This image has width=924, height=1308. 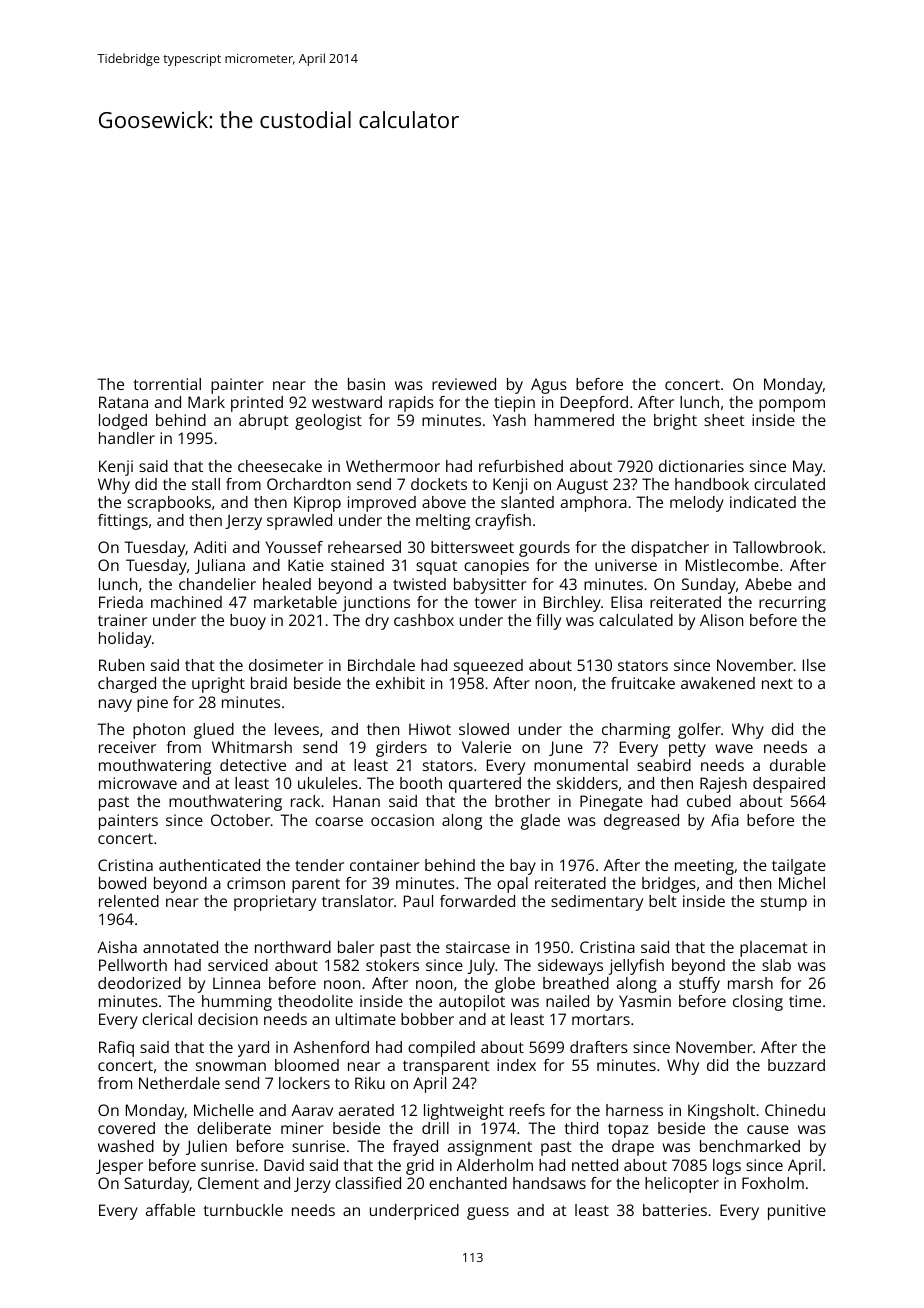 What do you see at coordinates (768, 584) in the image?
I see `Abebe` at bounding box center [768, 584].
